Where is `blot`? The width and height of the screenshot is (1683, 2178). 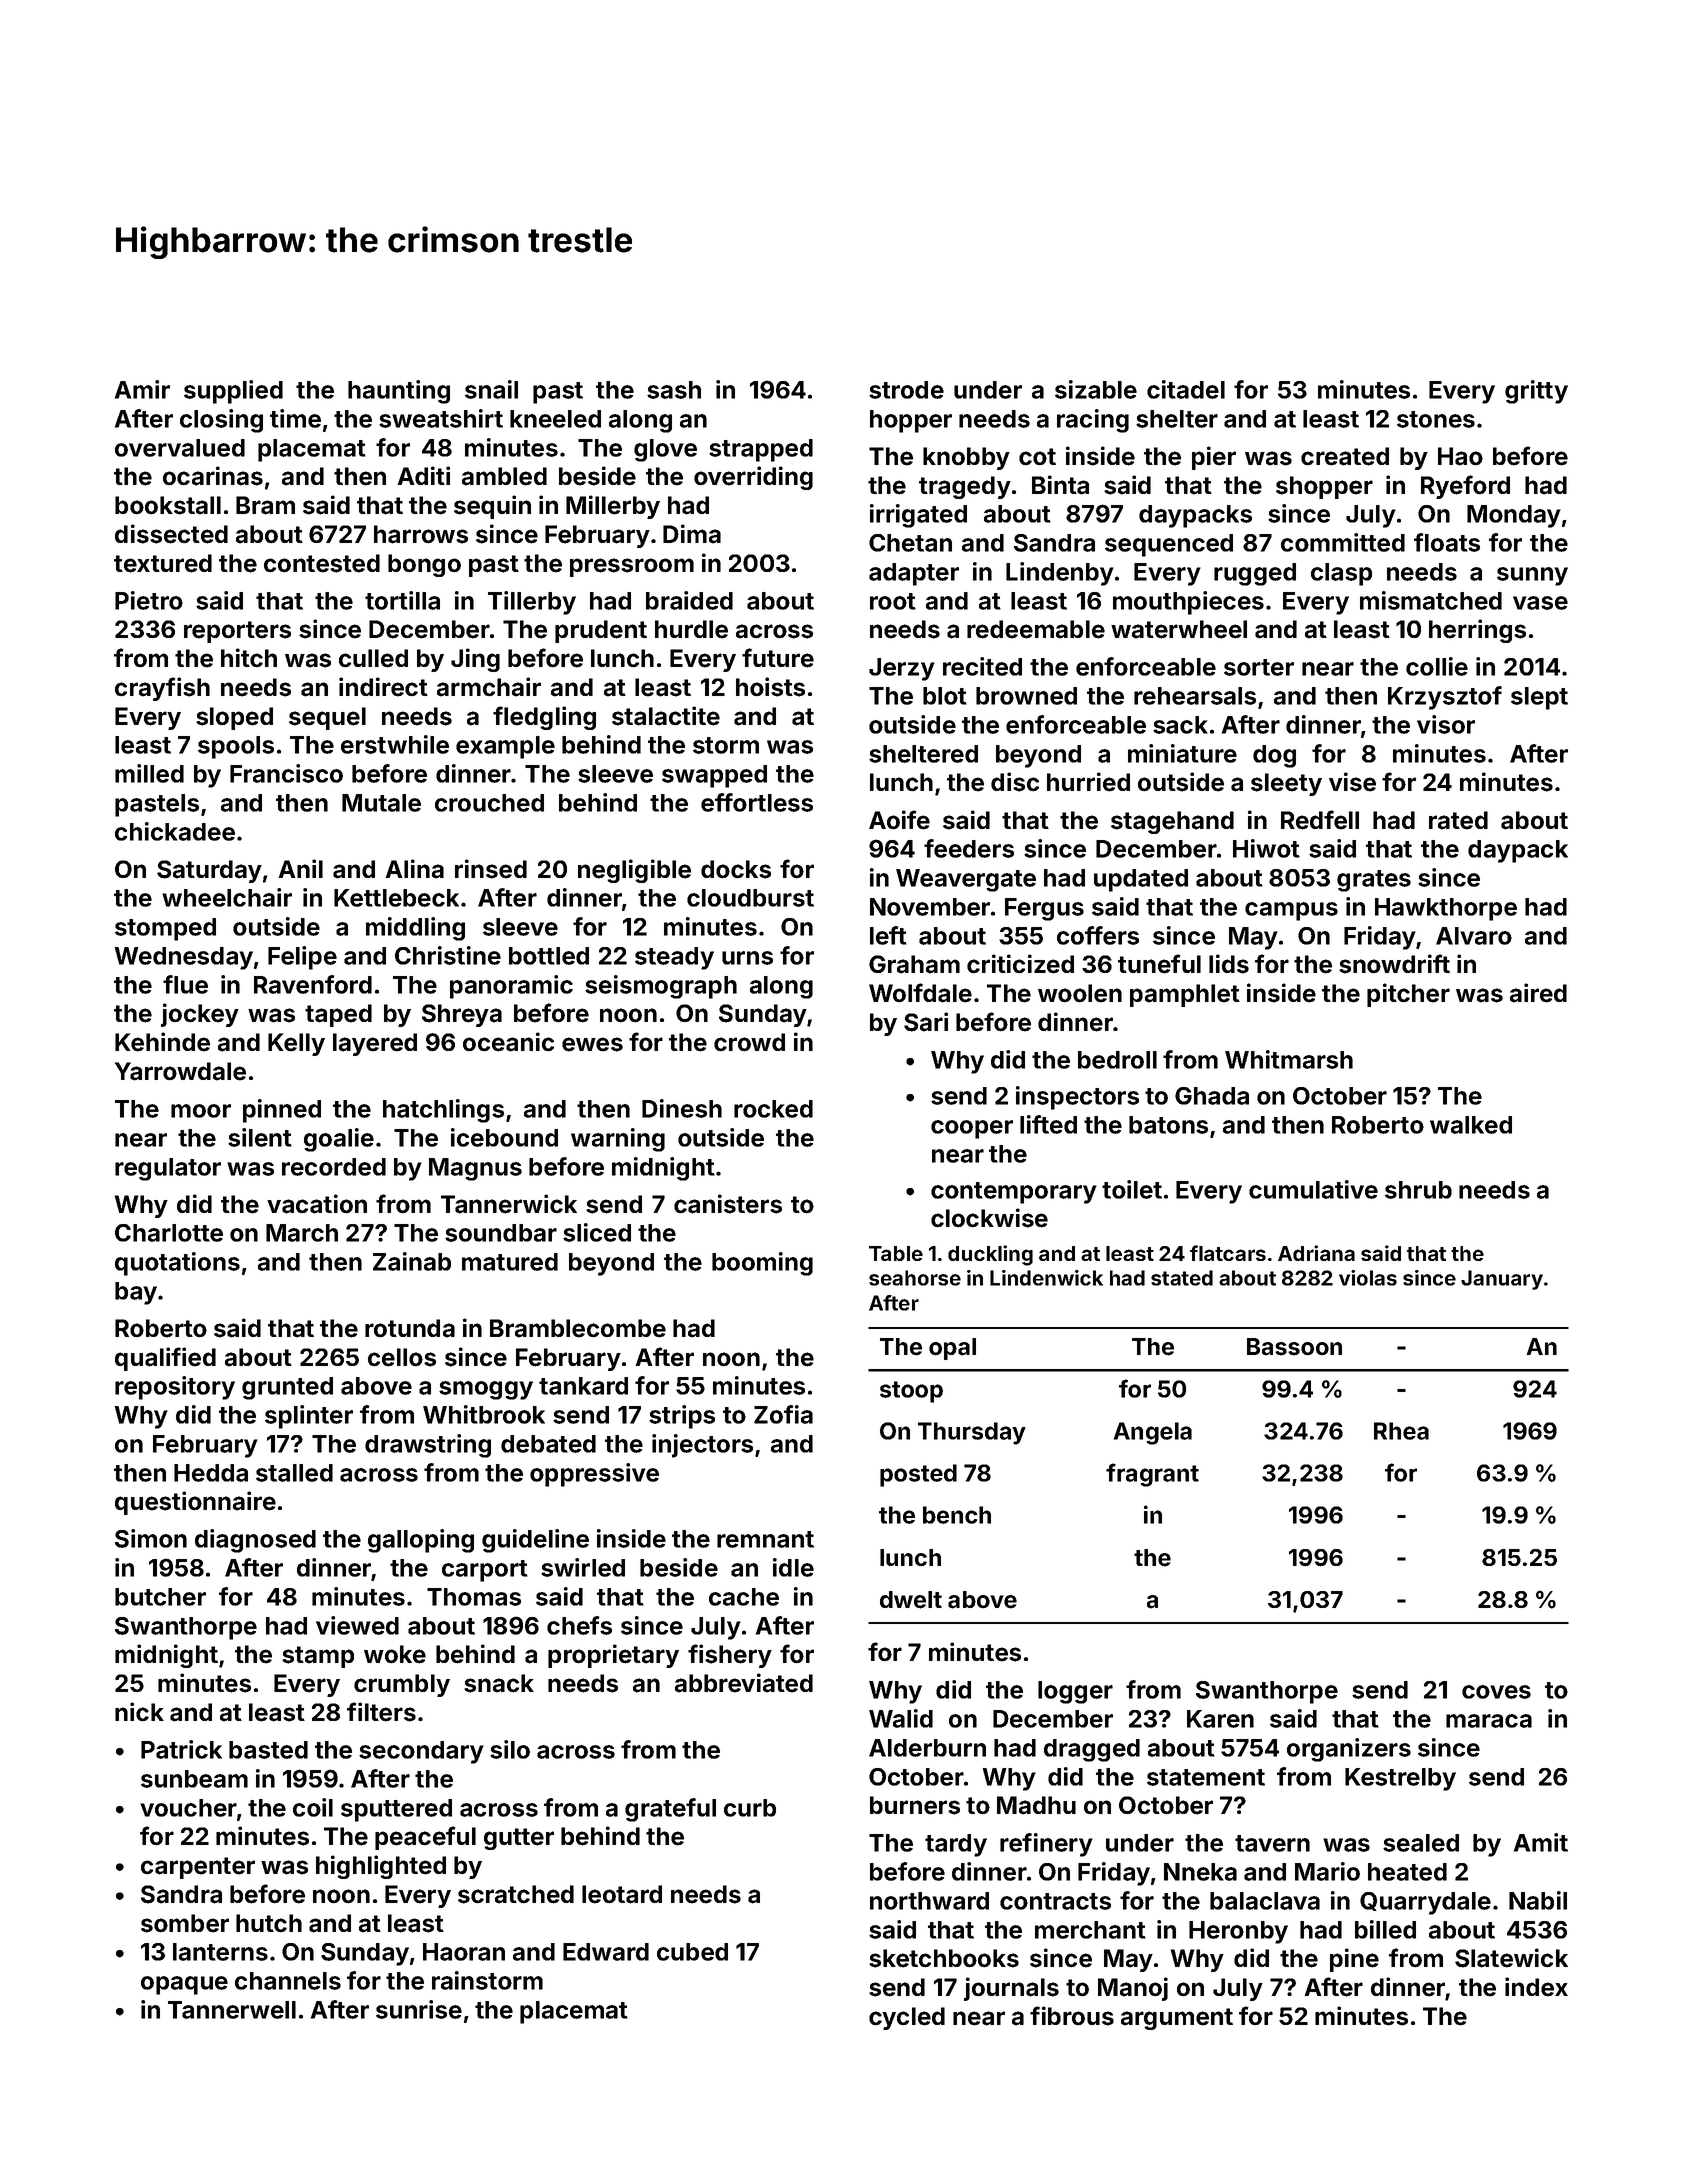
blot is located at coordinates (945, 696).
